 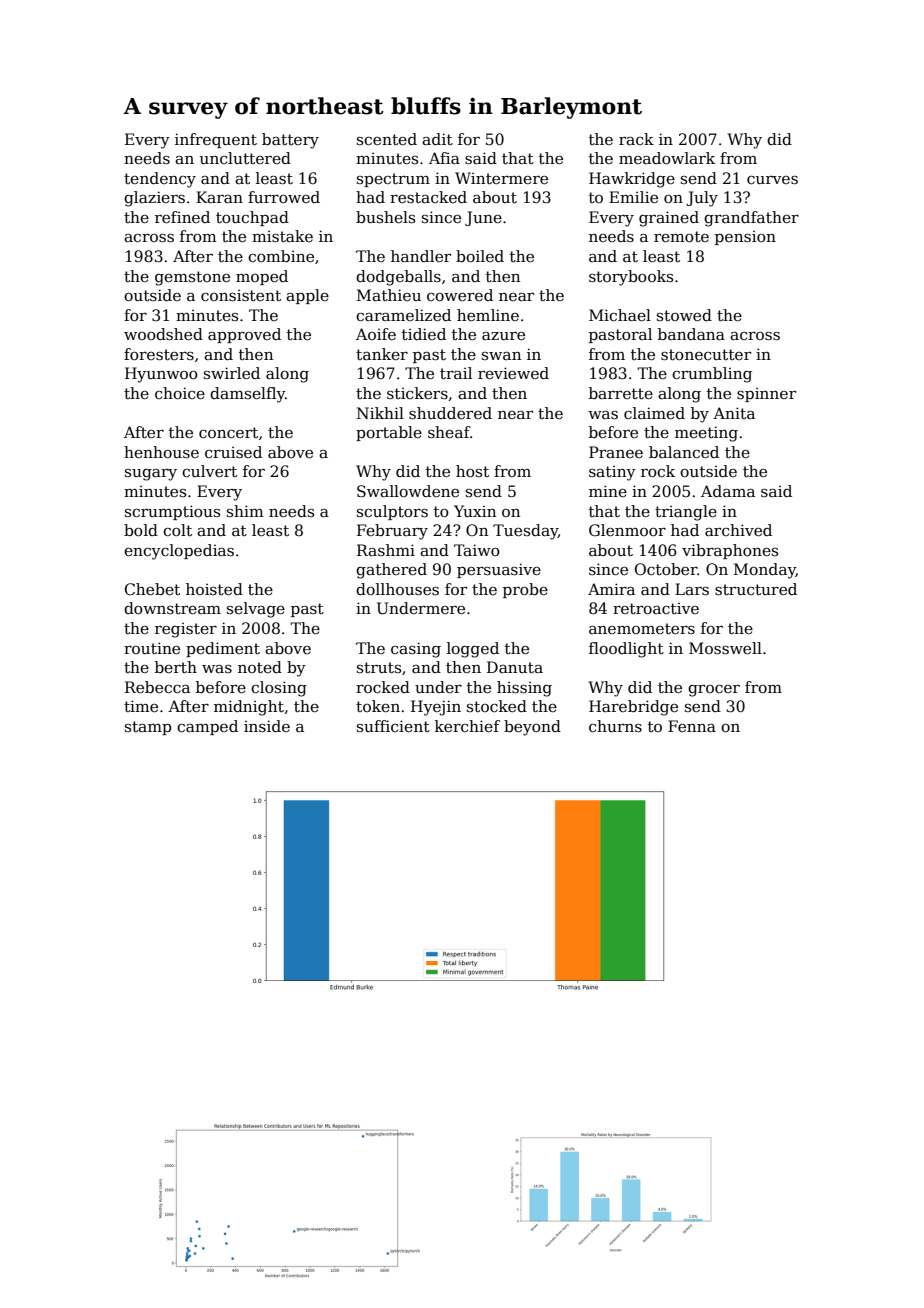 I want to click on grained, so click(x=669, y=219).
